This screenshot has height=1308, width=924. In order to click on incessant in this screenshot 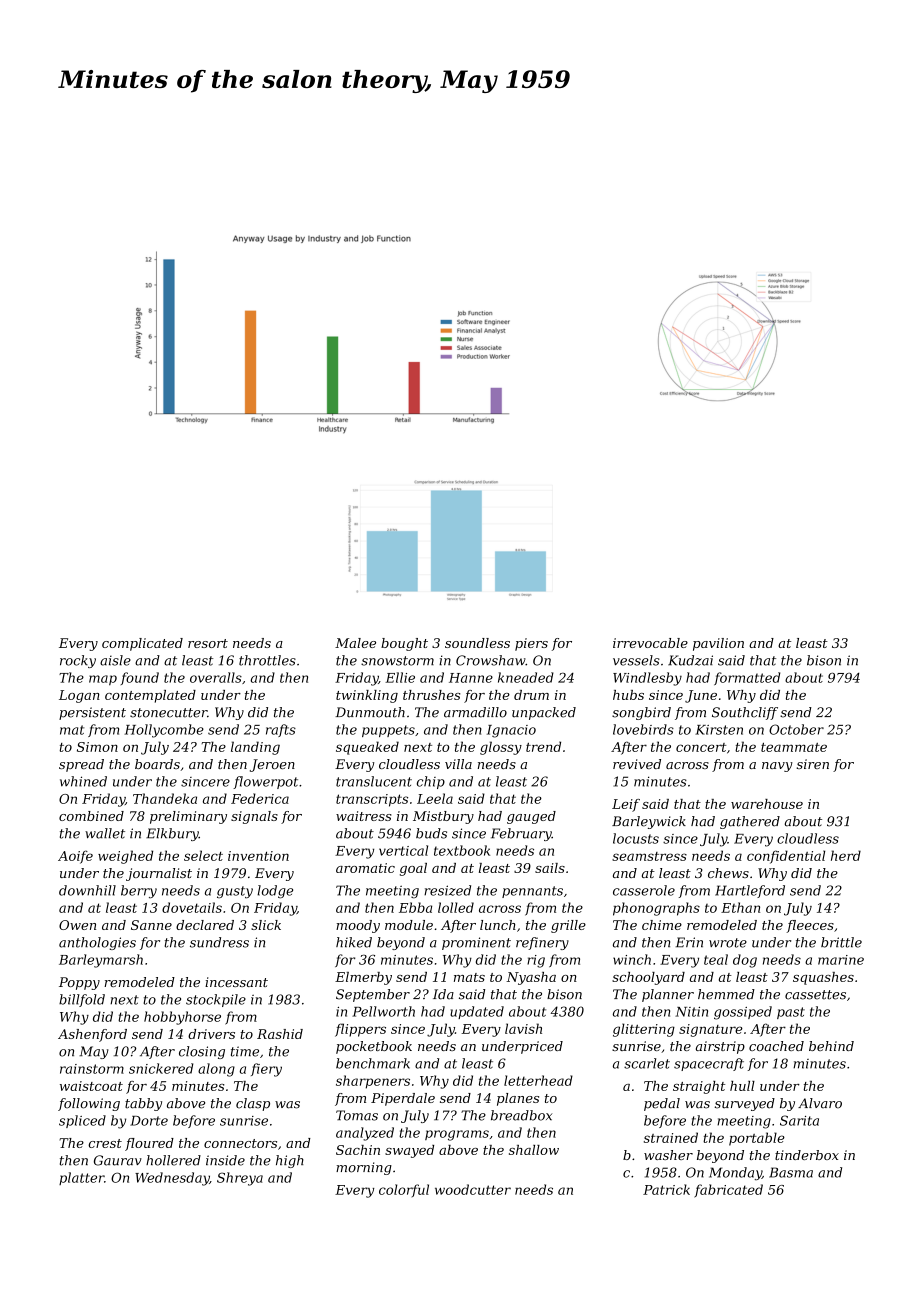, I will do `click(236, 982)`.
